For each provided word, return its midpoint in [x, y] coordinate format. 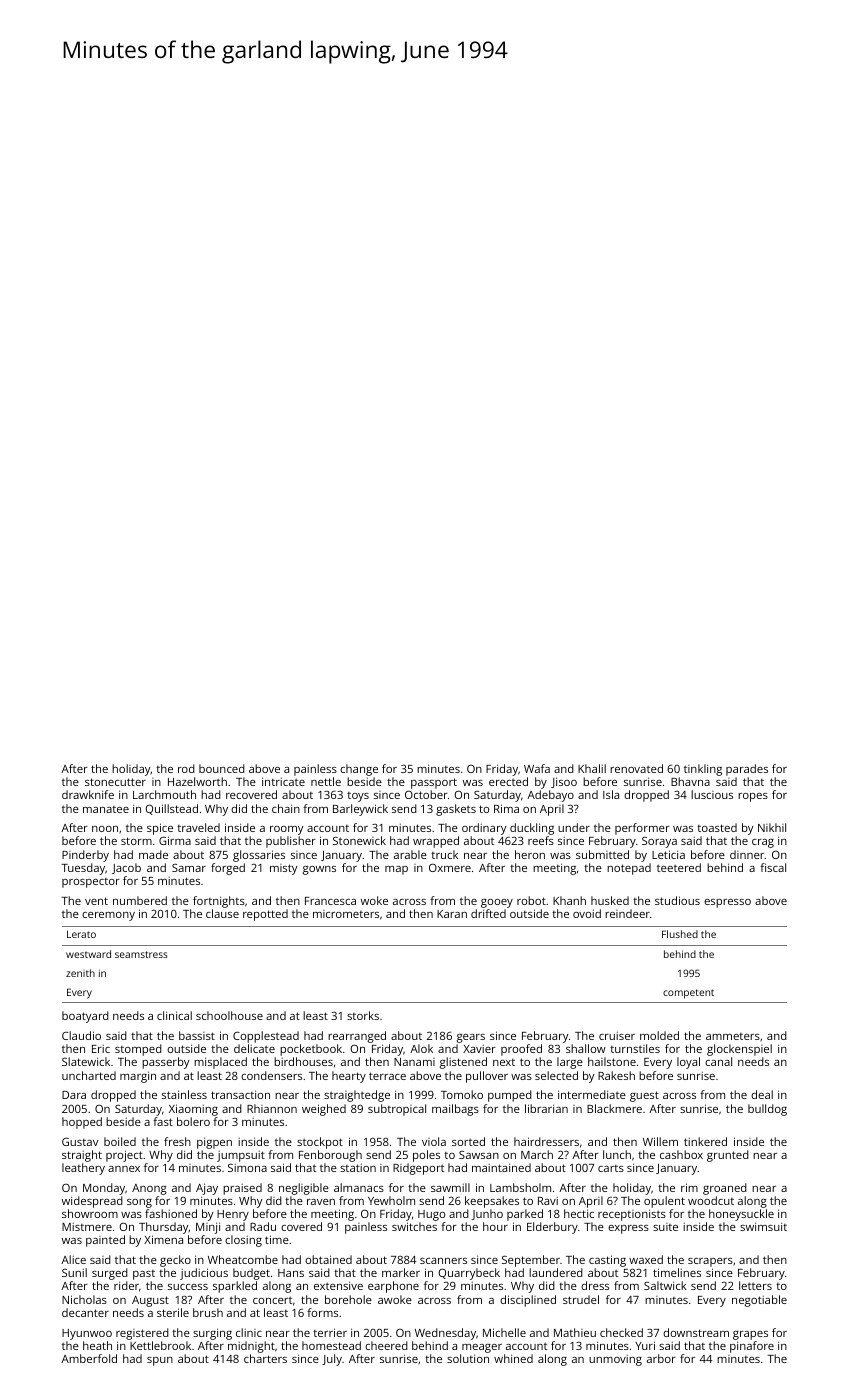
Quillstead [171, 809]
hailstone [612, 1061]
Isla [611, 794]
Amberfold [89, 1358]
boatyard [85, 1017]
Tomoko [462, 1094]
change [359, 770]
